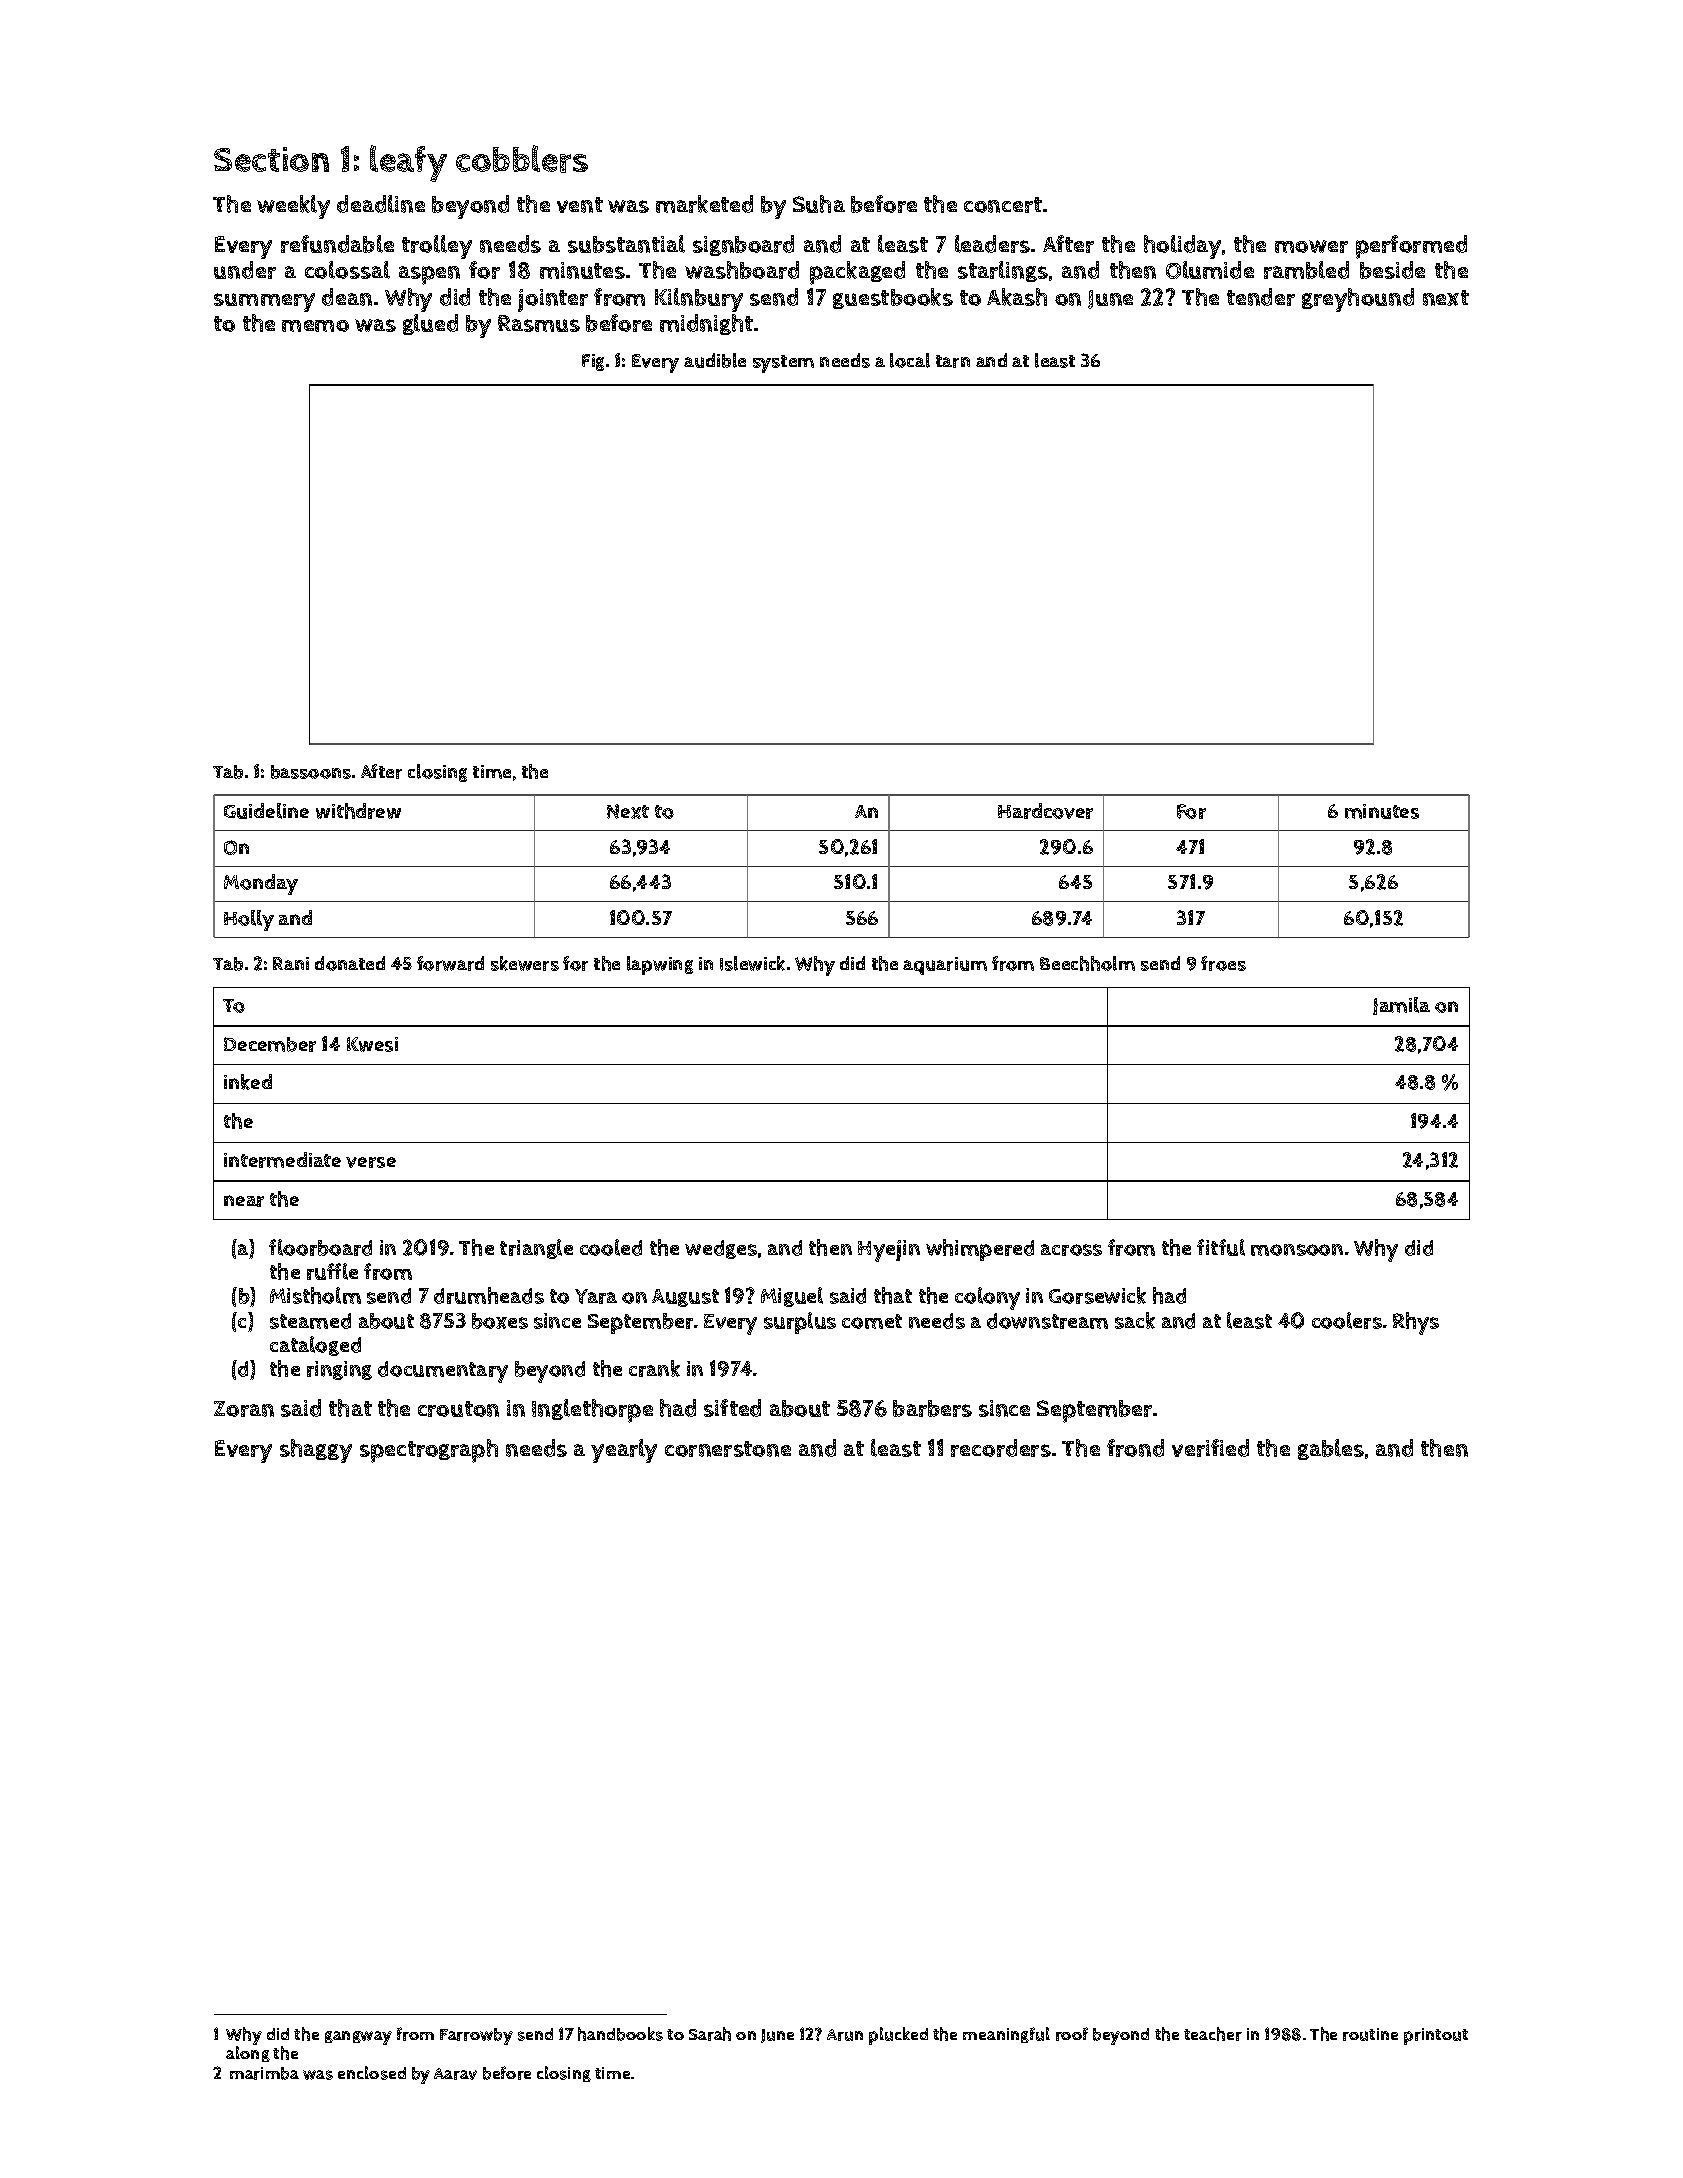 This screenshot has height=2178, width=1683. Describe the element at coordinates (311, 772) in the screenshot. I see `bassoons` at that location.
